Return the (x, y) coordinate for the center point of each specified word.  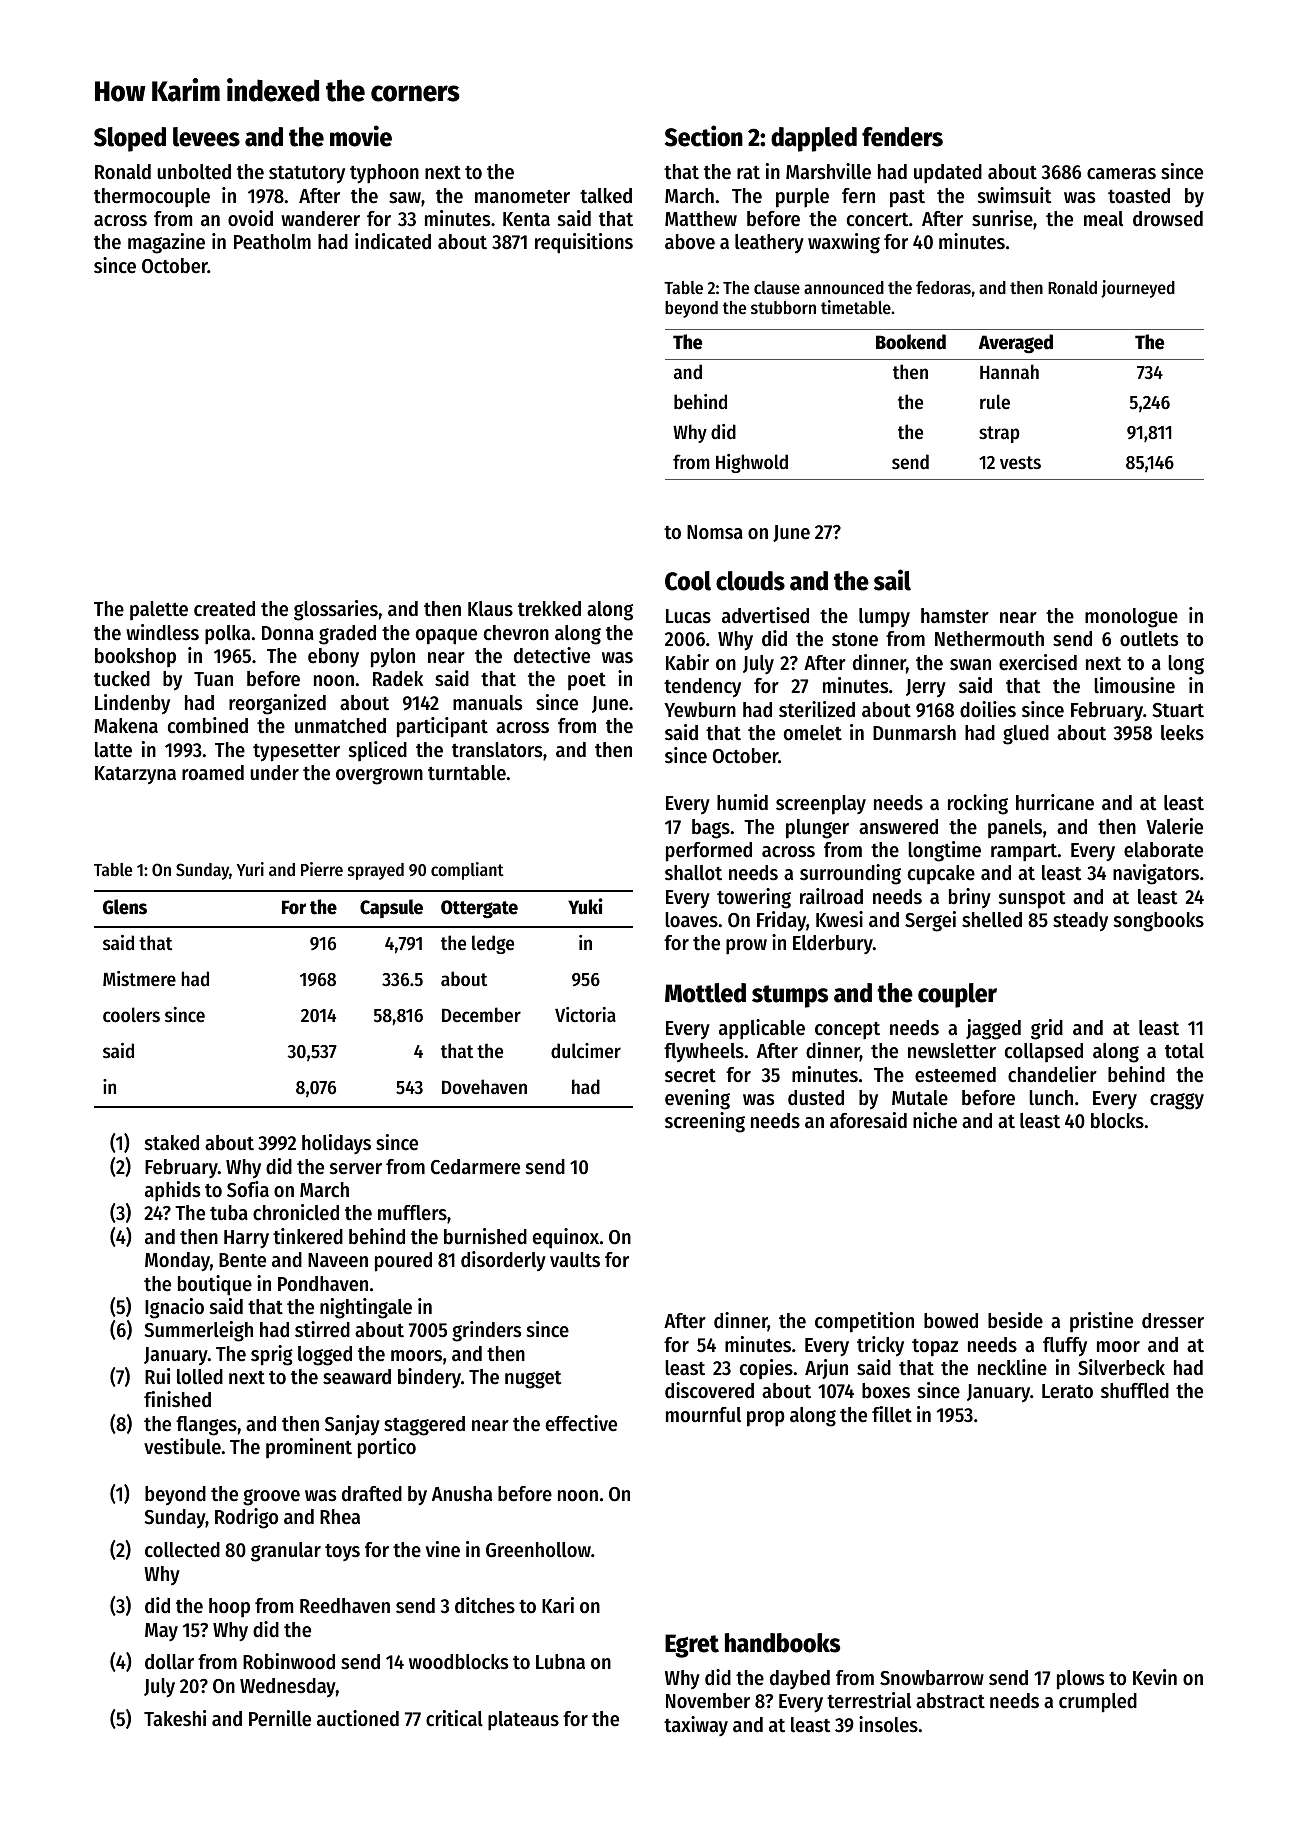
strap (999, 434)
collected (182, 1550)
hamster (955, 616)
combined (208, 725)
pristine (1101, 1322)
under (274, 773)
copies (766, 1369)
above (690, 242)
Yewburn (700, 710)
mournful (703, 1415)
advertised (765, 615)
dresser (1173, 1321)
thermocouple (152, 198)
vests (1020, 463)
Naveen (338, 1260)
